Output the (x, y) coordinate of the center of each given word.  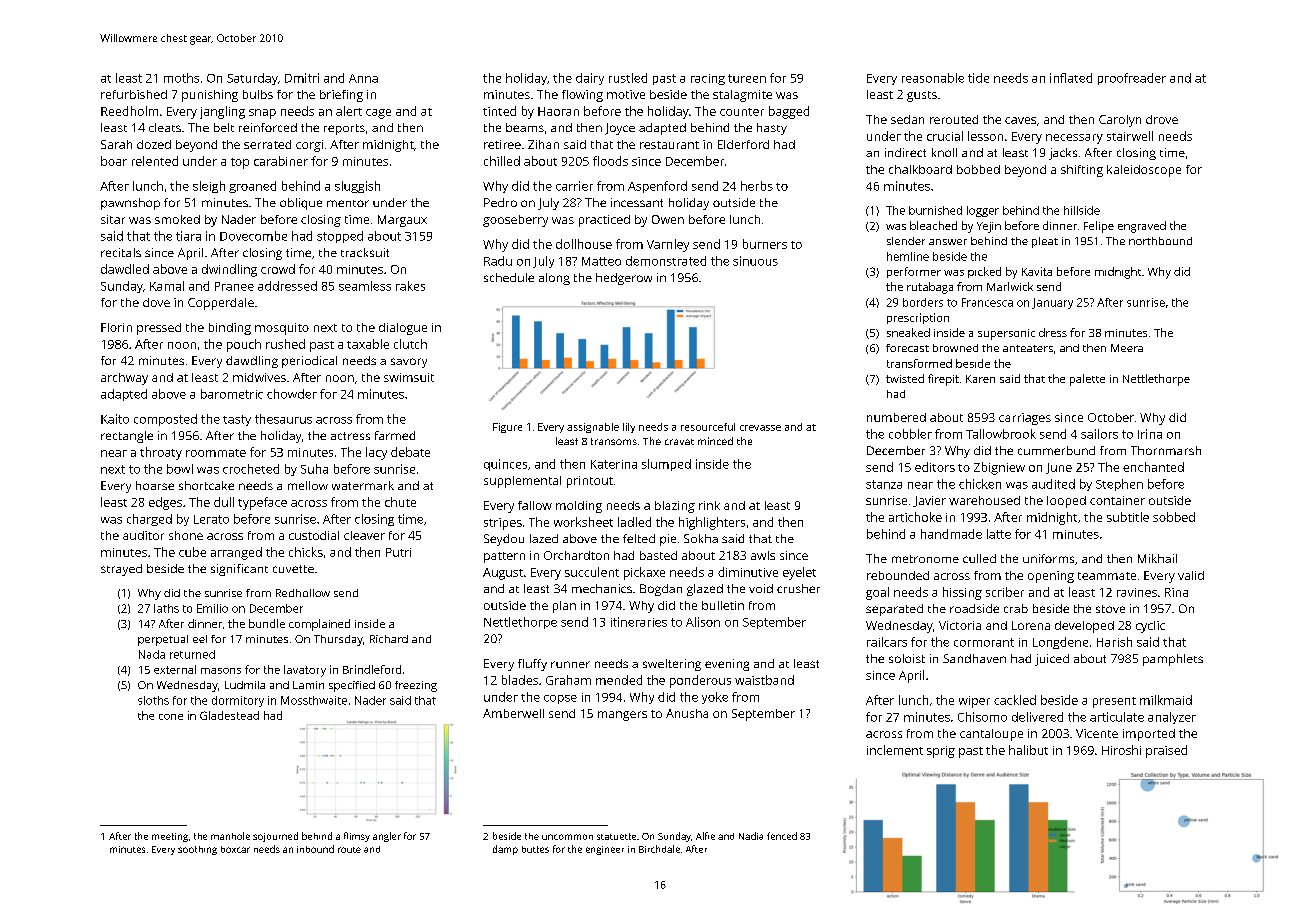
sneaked (908, 332)
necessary (1074, 139)
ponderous (700, 681)
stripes (503, 524)
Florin (116, 327)
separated (894, 610)
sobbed (1174, 517)
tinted (499, 111)
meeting (170, 837)
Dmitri (302, 78)
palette (1087, 380)
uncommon (567, 837)
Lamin (308, 685)
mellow (308, 485)
